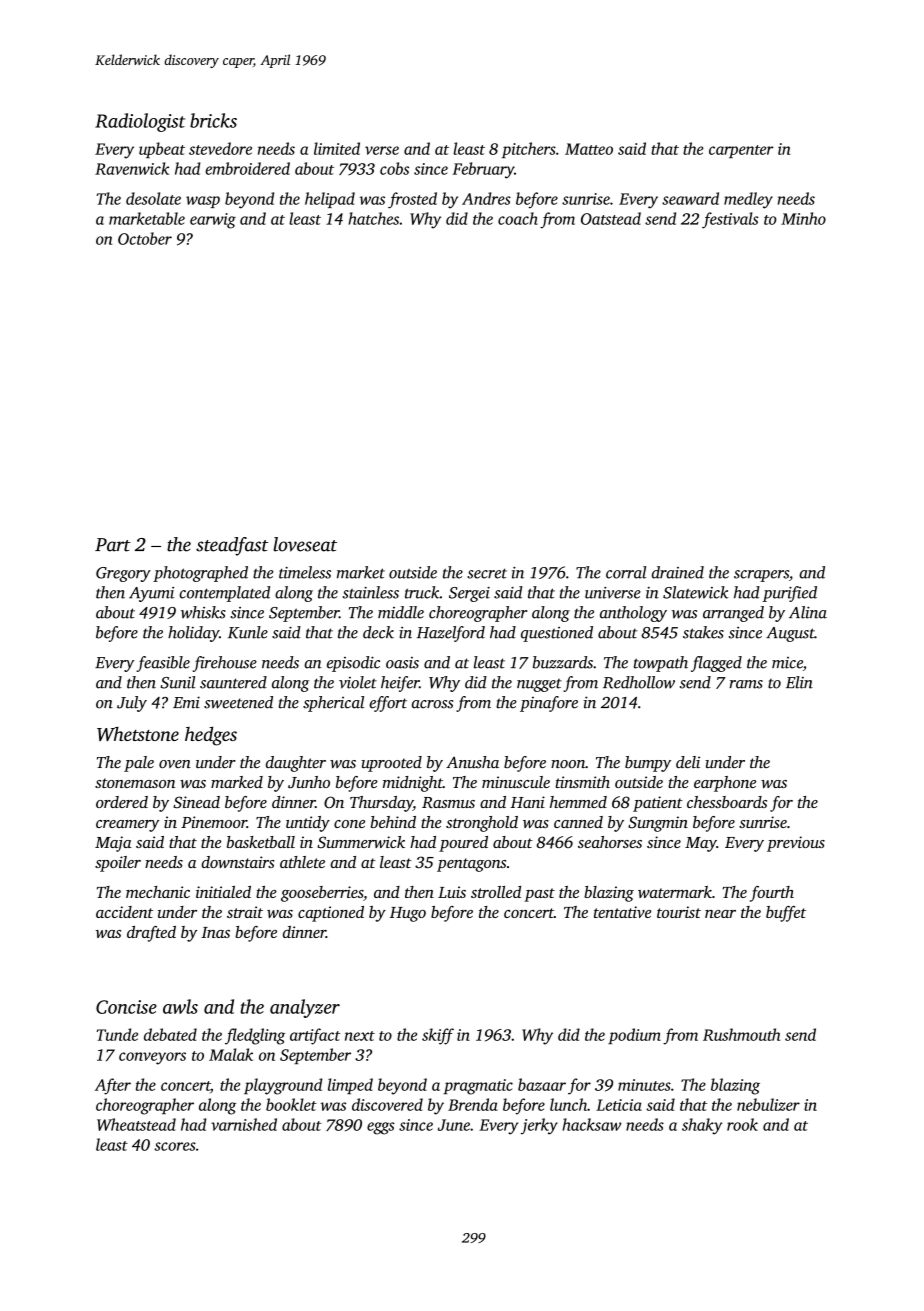 This page has width=924, height=1311. I want to click on Oatstead, so click(611, 218).
